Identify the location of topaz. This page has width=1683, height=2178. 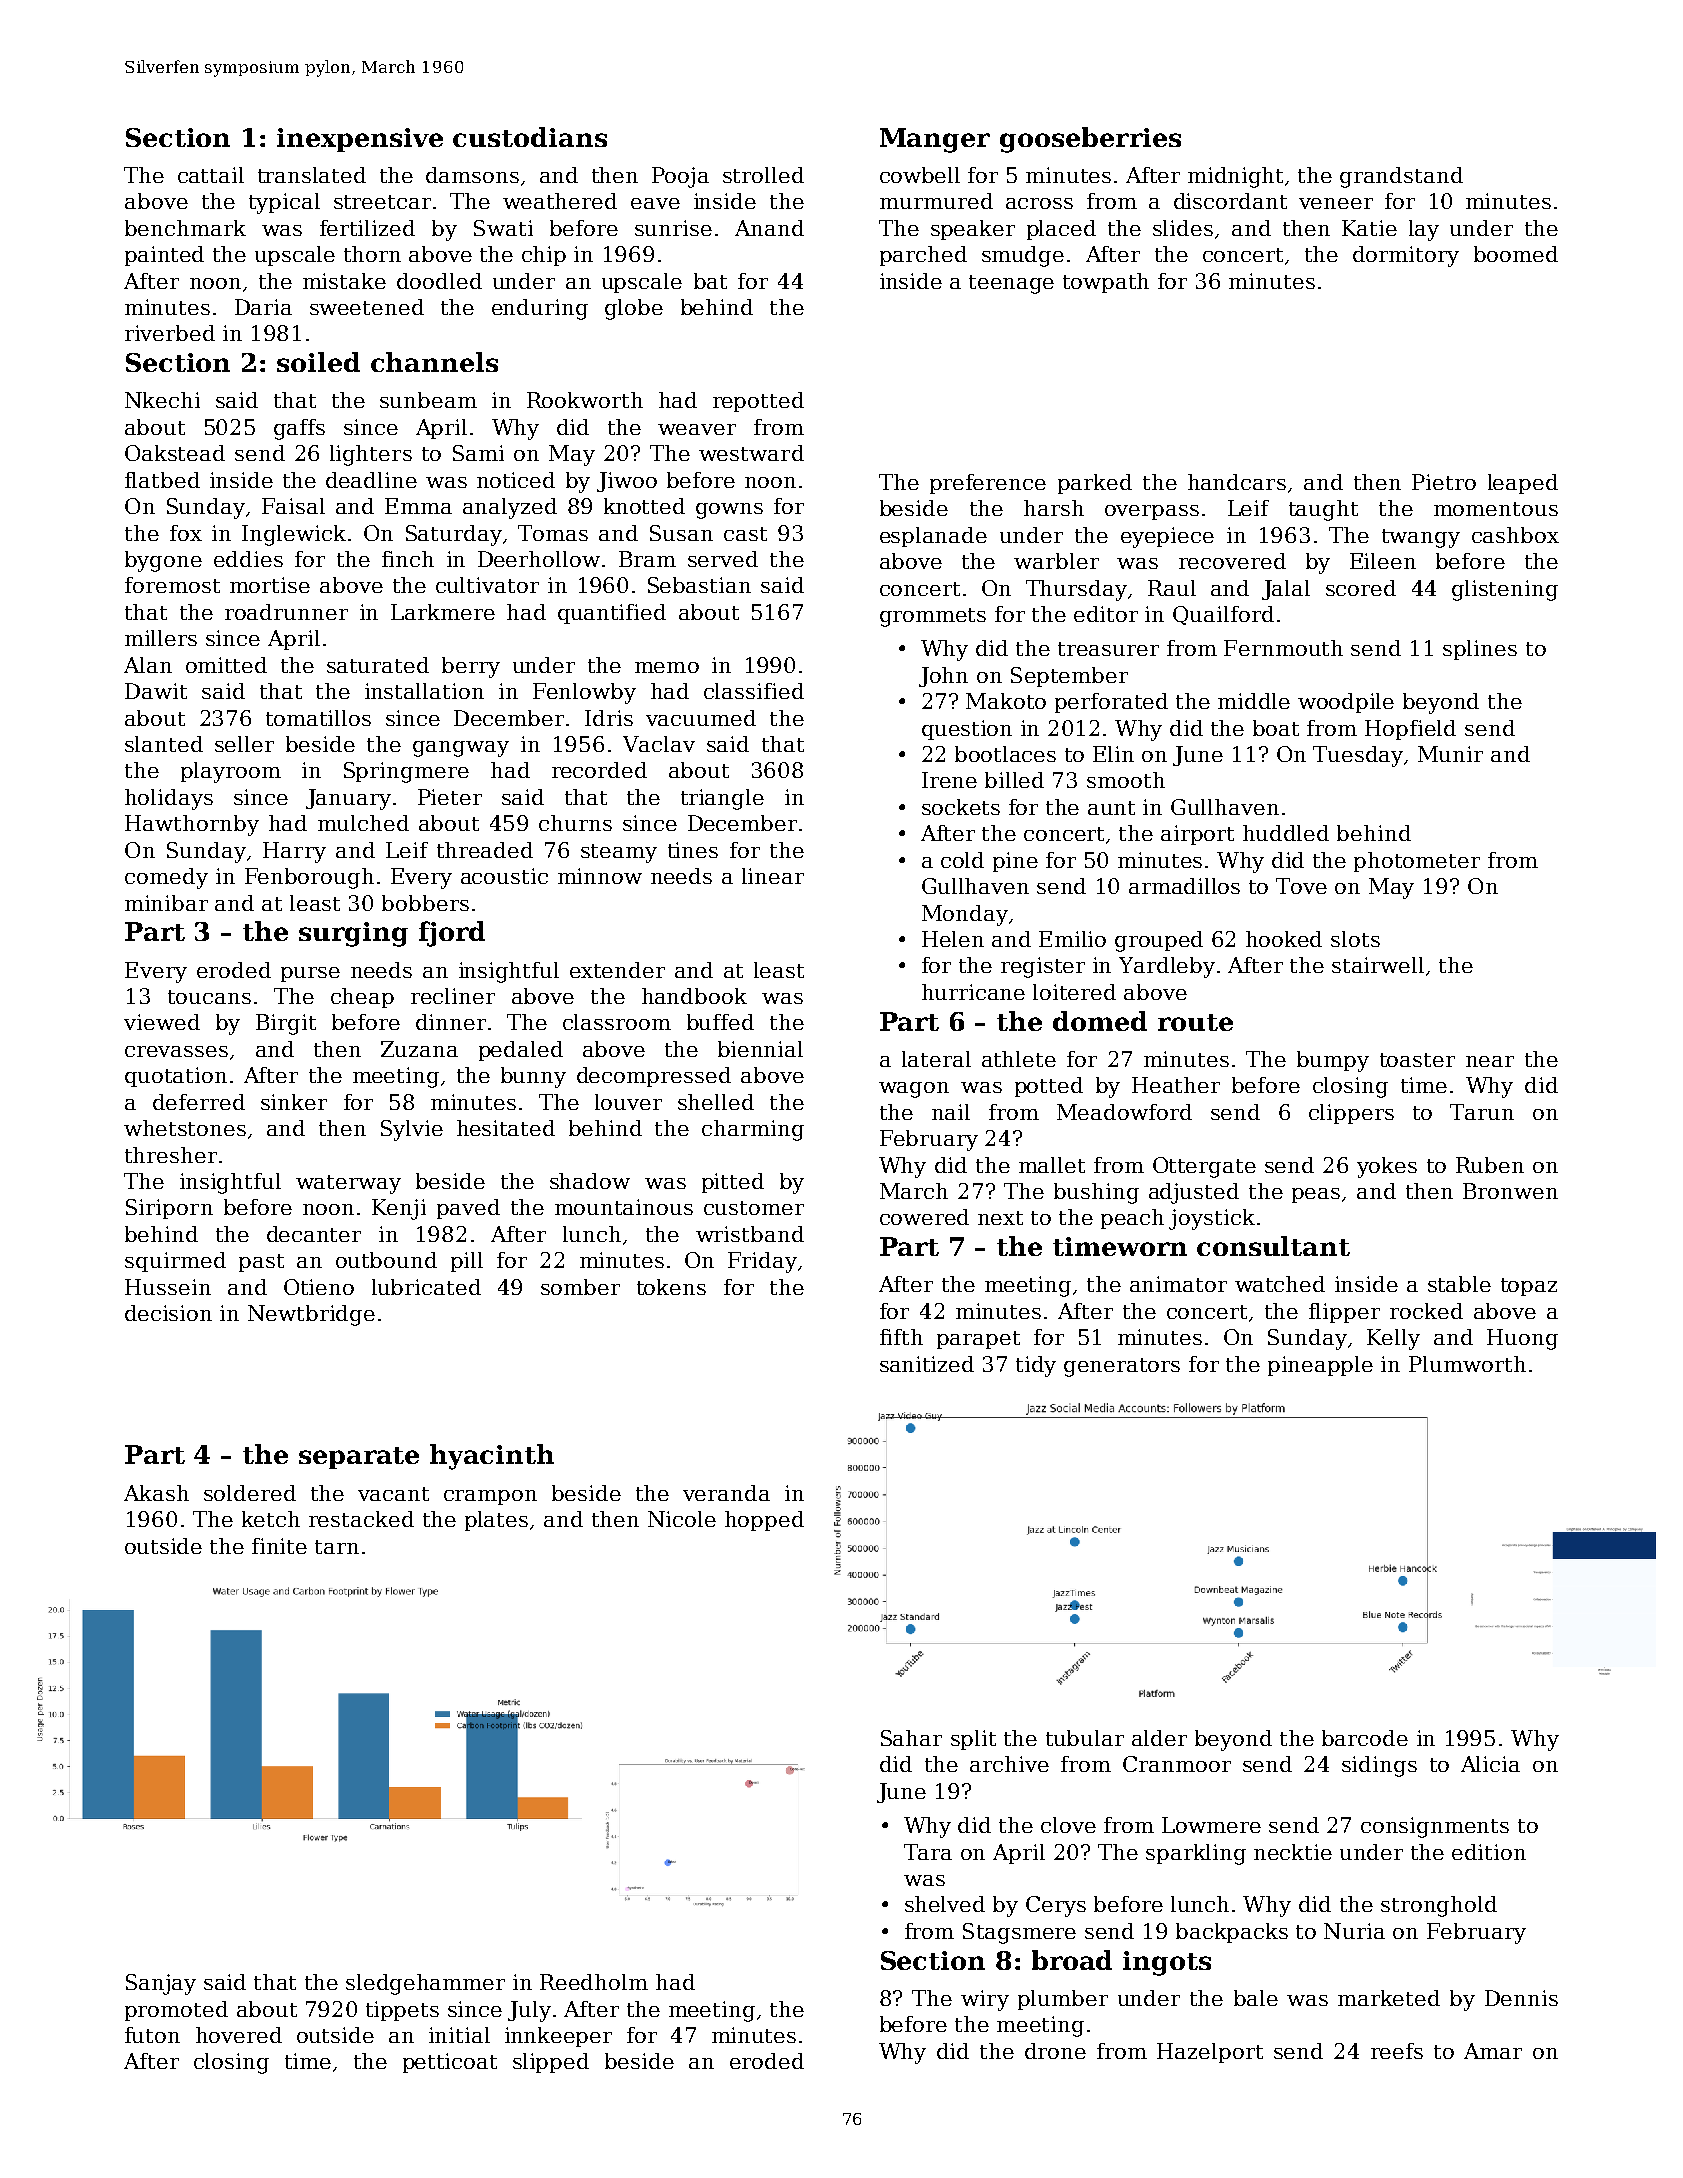
(1529, 1287).
